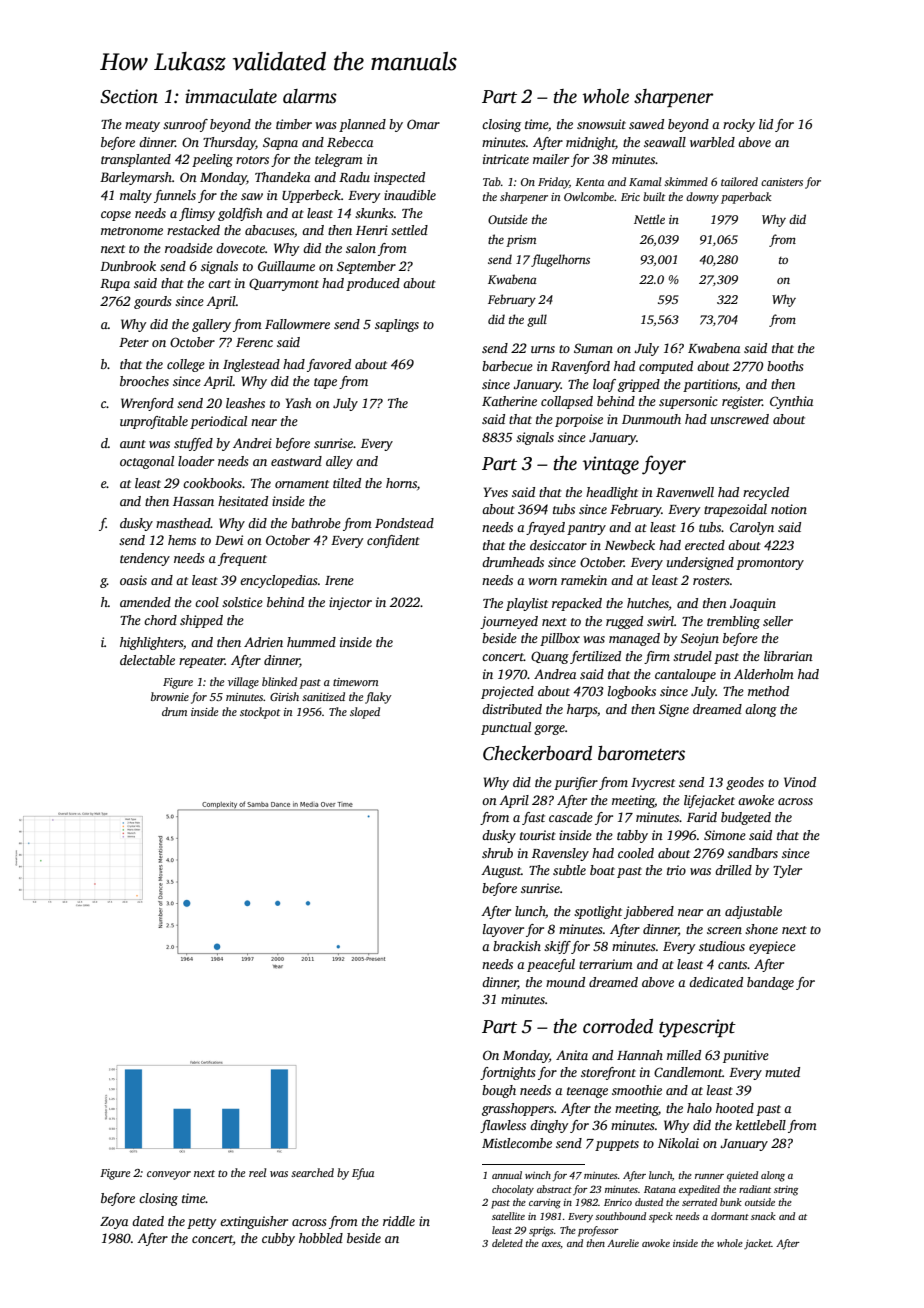  I want to click on alarms, so click(310, 96).
